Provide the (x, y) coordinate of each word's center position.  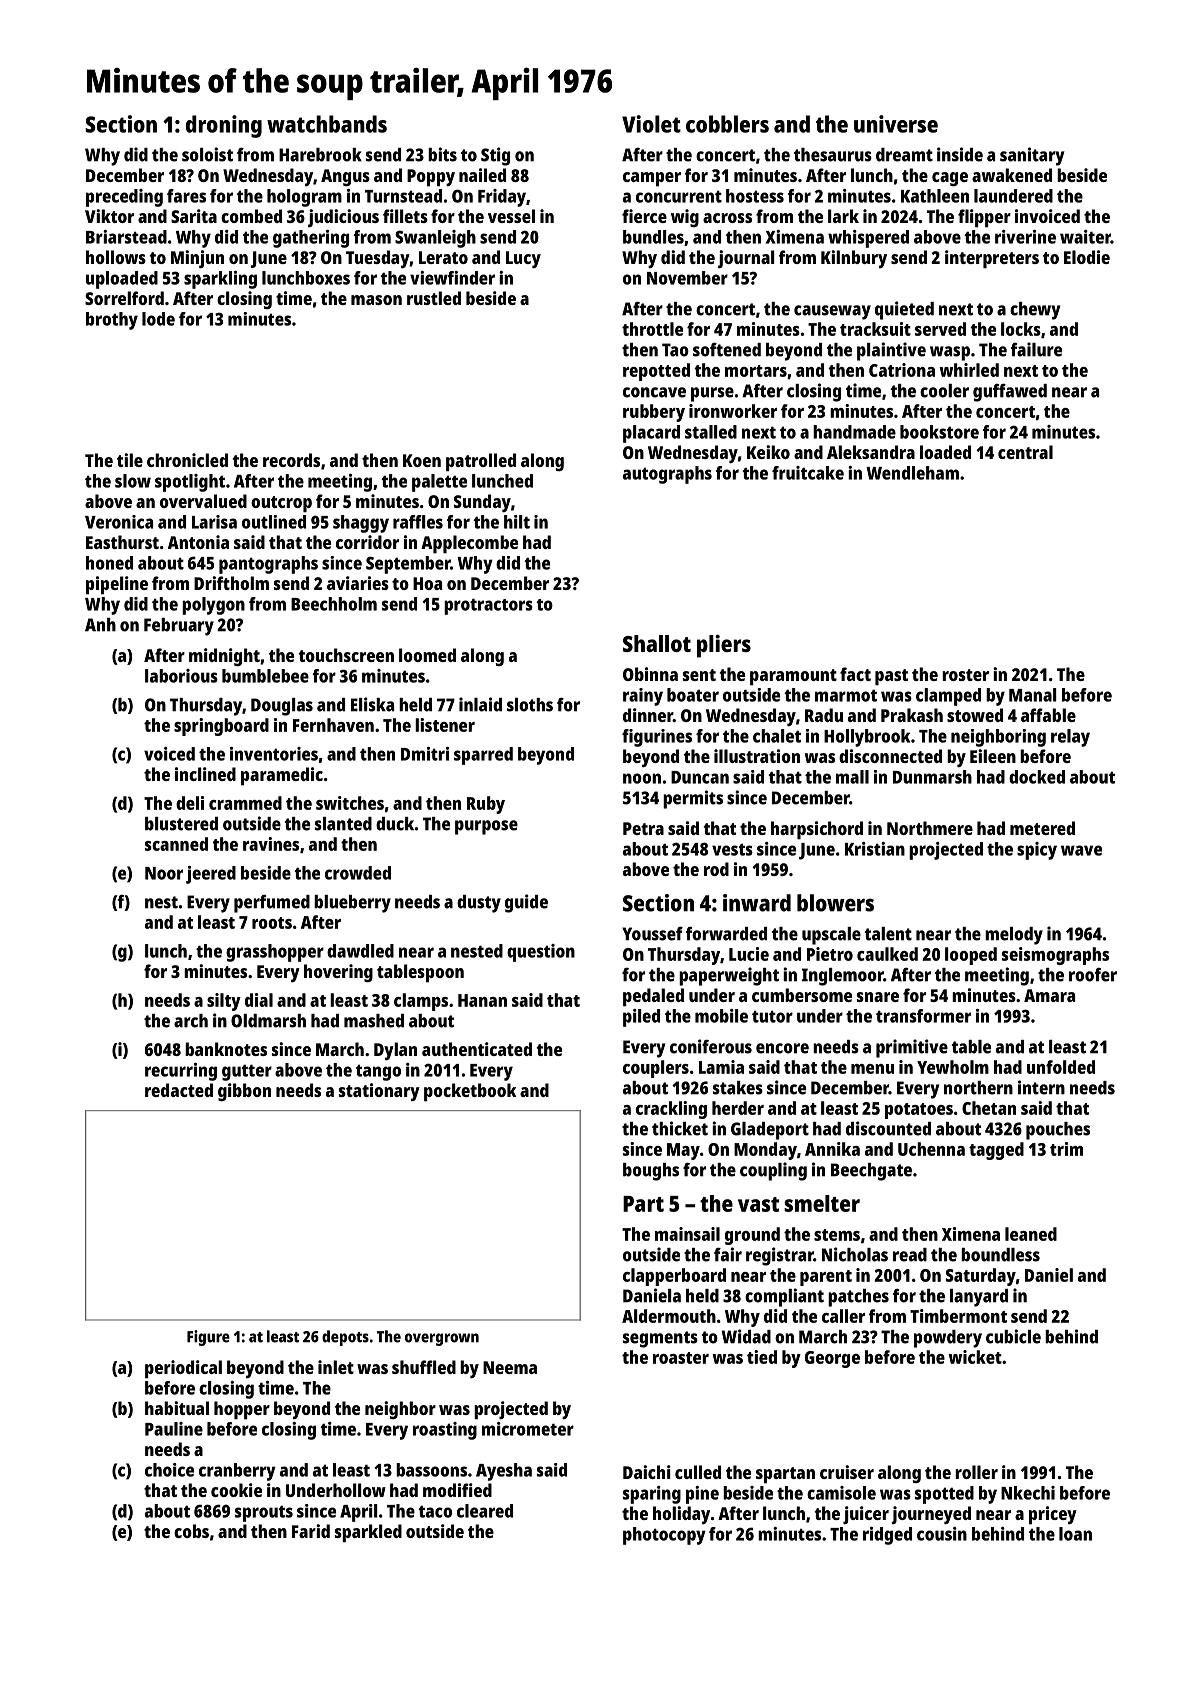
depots (345, 1338)
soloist (207, 154)
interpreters (992, 259)
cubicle (1013, 1336)
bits (442, 154)
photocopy (664, 1536)
